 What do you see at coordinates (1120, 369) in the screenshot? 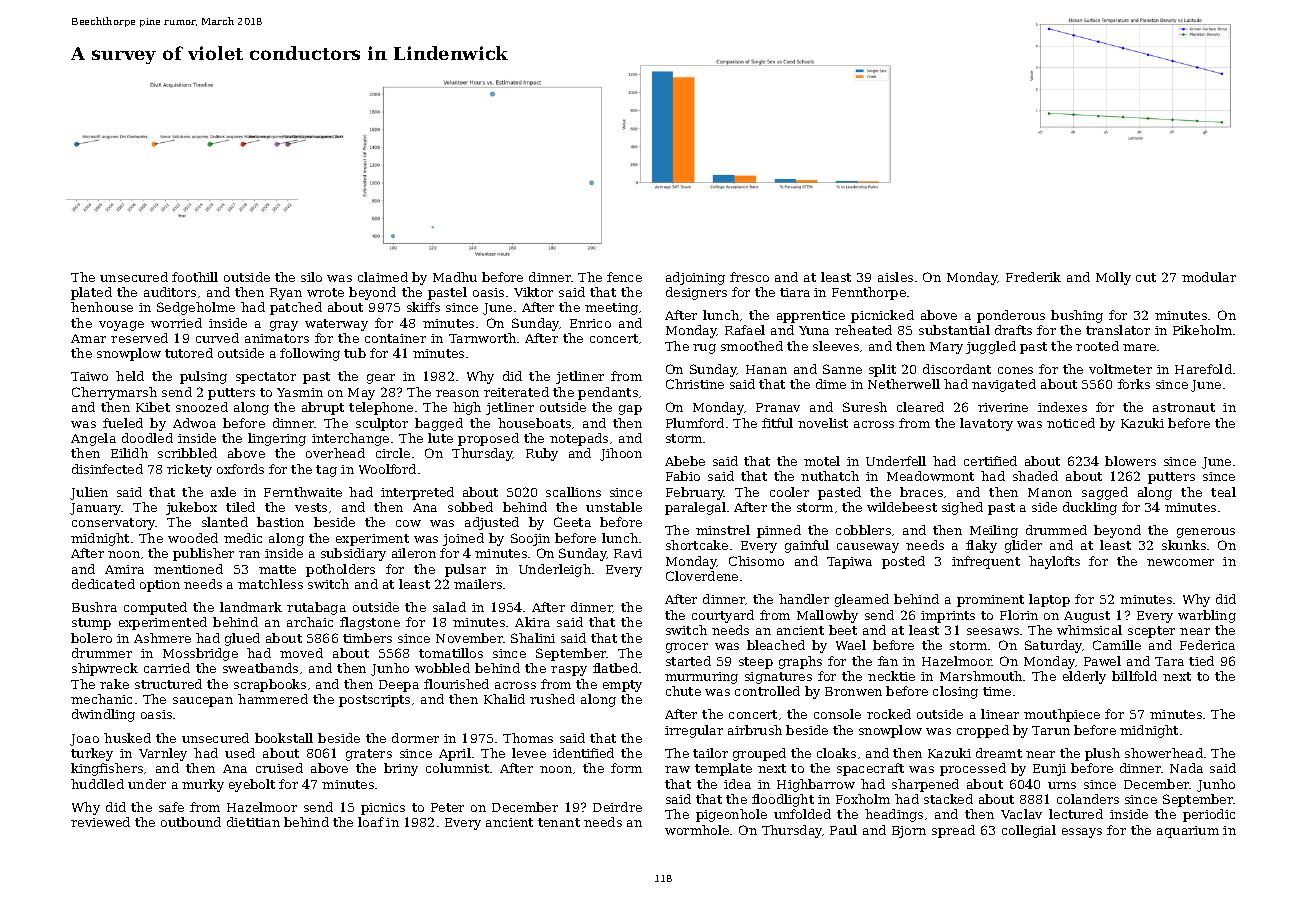
I see `voltmeter` at bounding box center [1120, 369].
